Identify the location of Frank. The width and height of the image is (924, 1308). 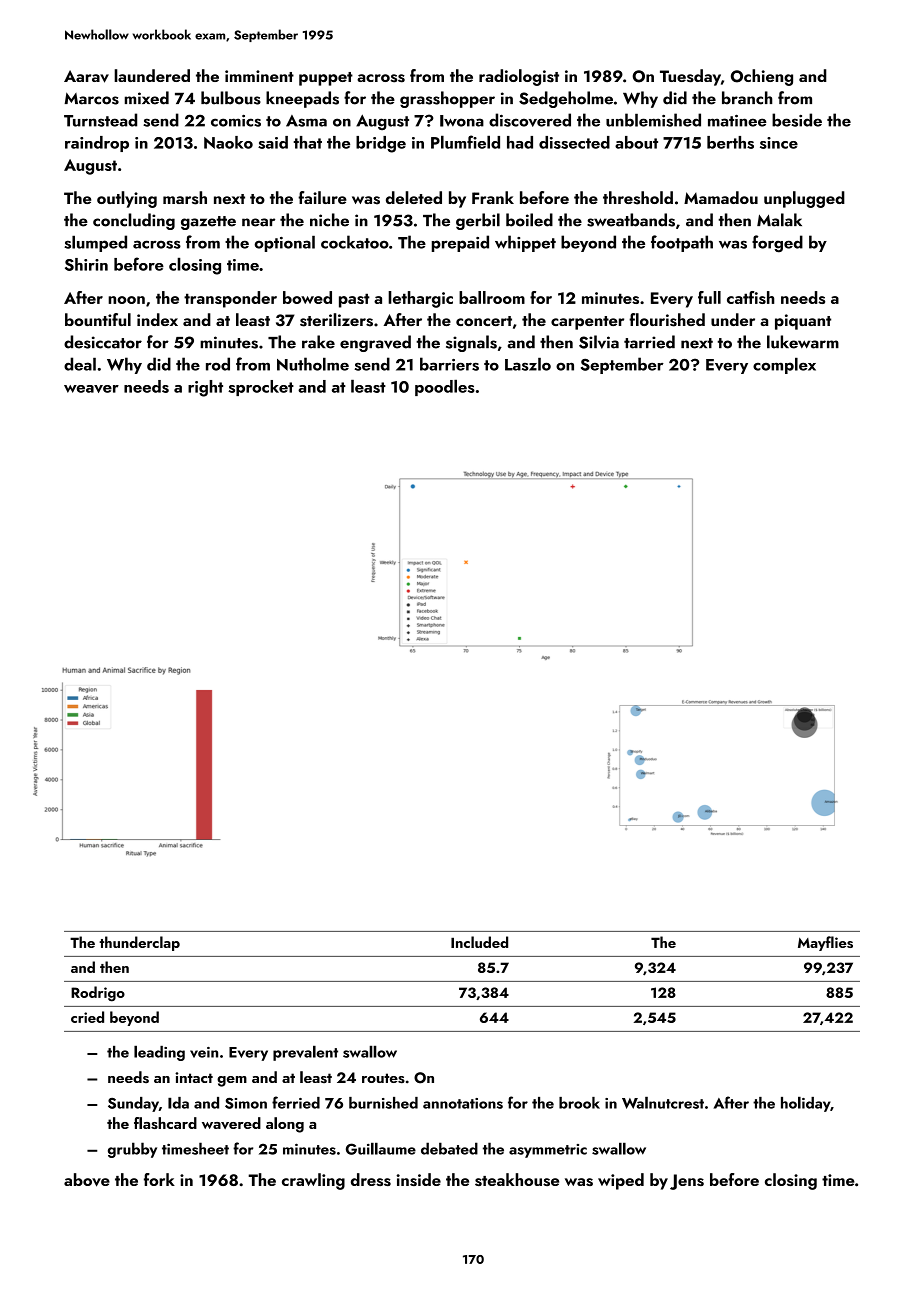
(493, 197).
